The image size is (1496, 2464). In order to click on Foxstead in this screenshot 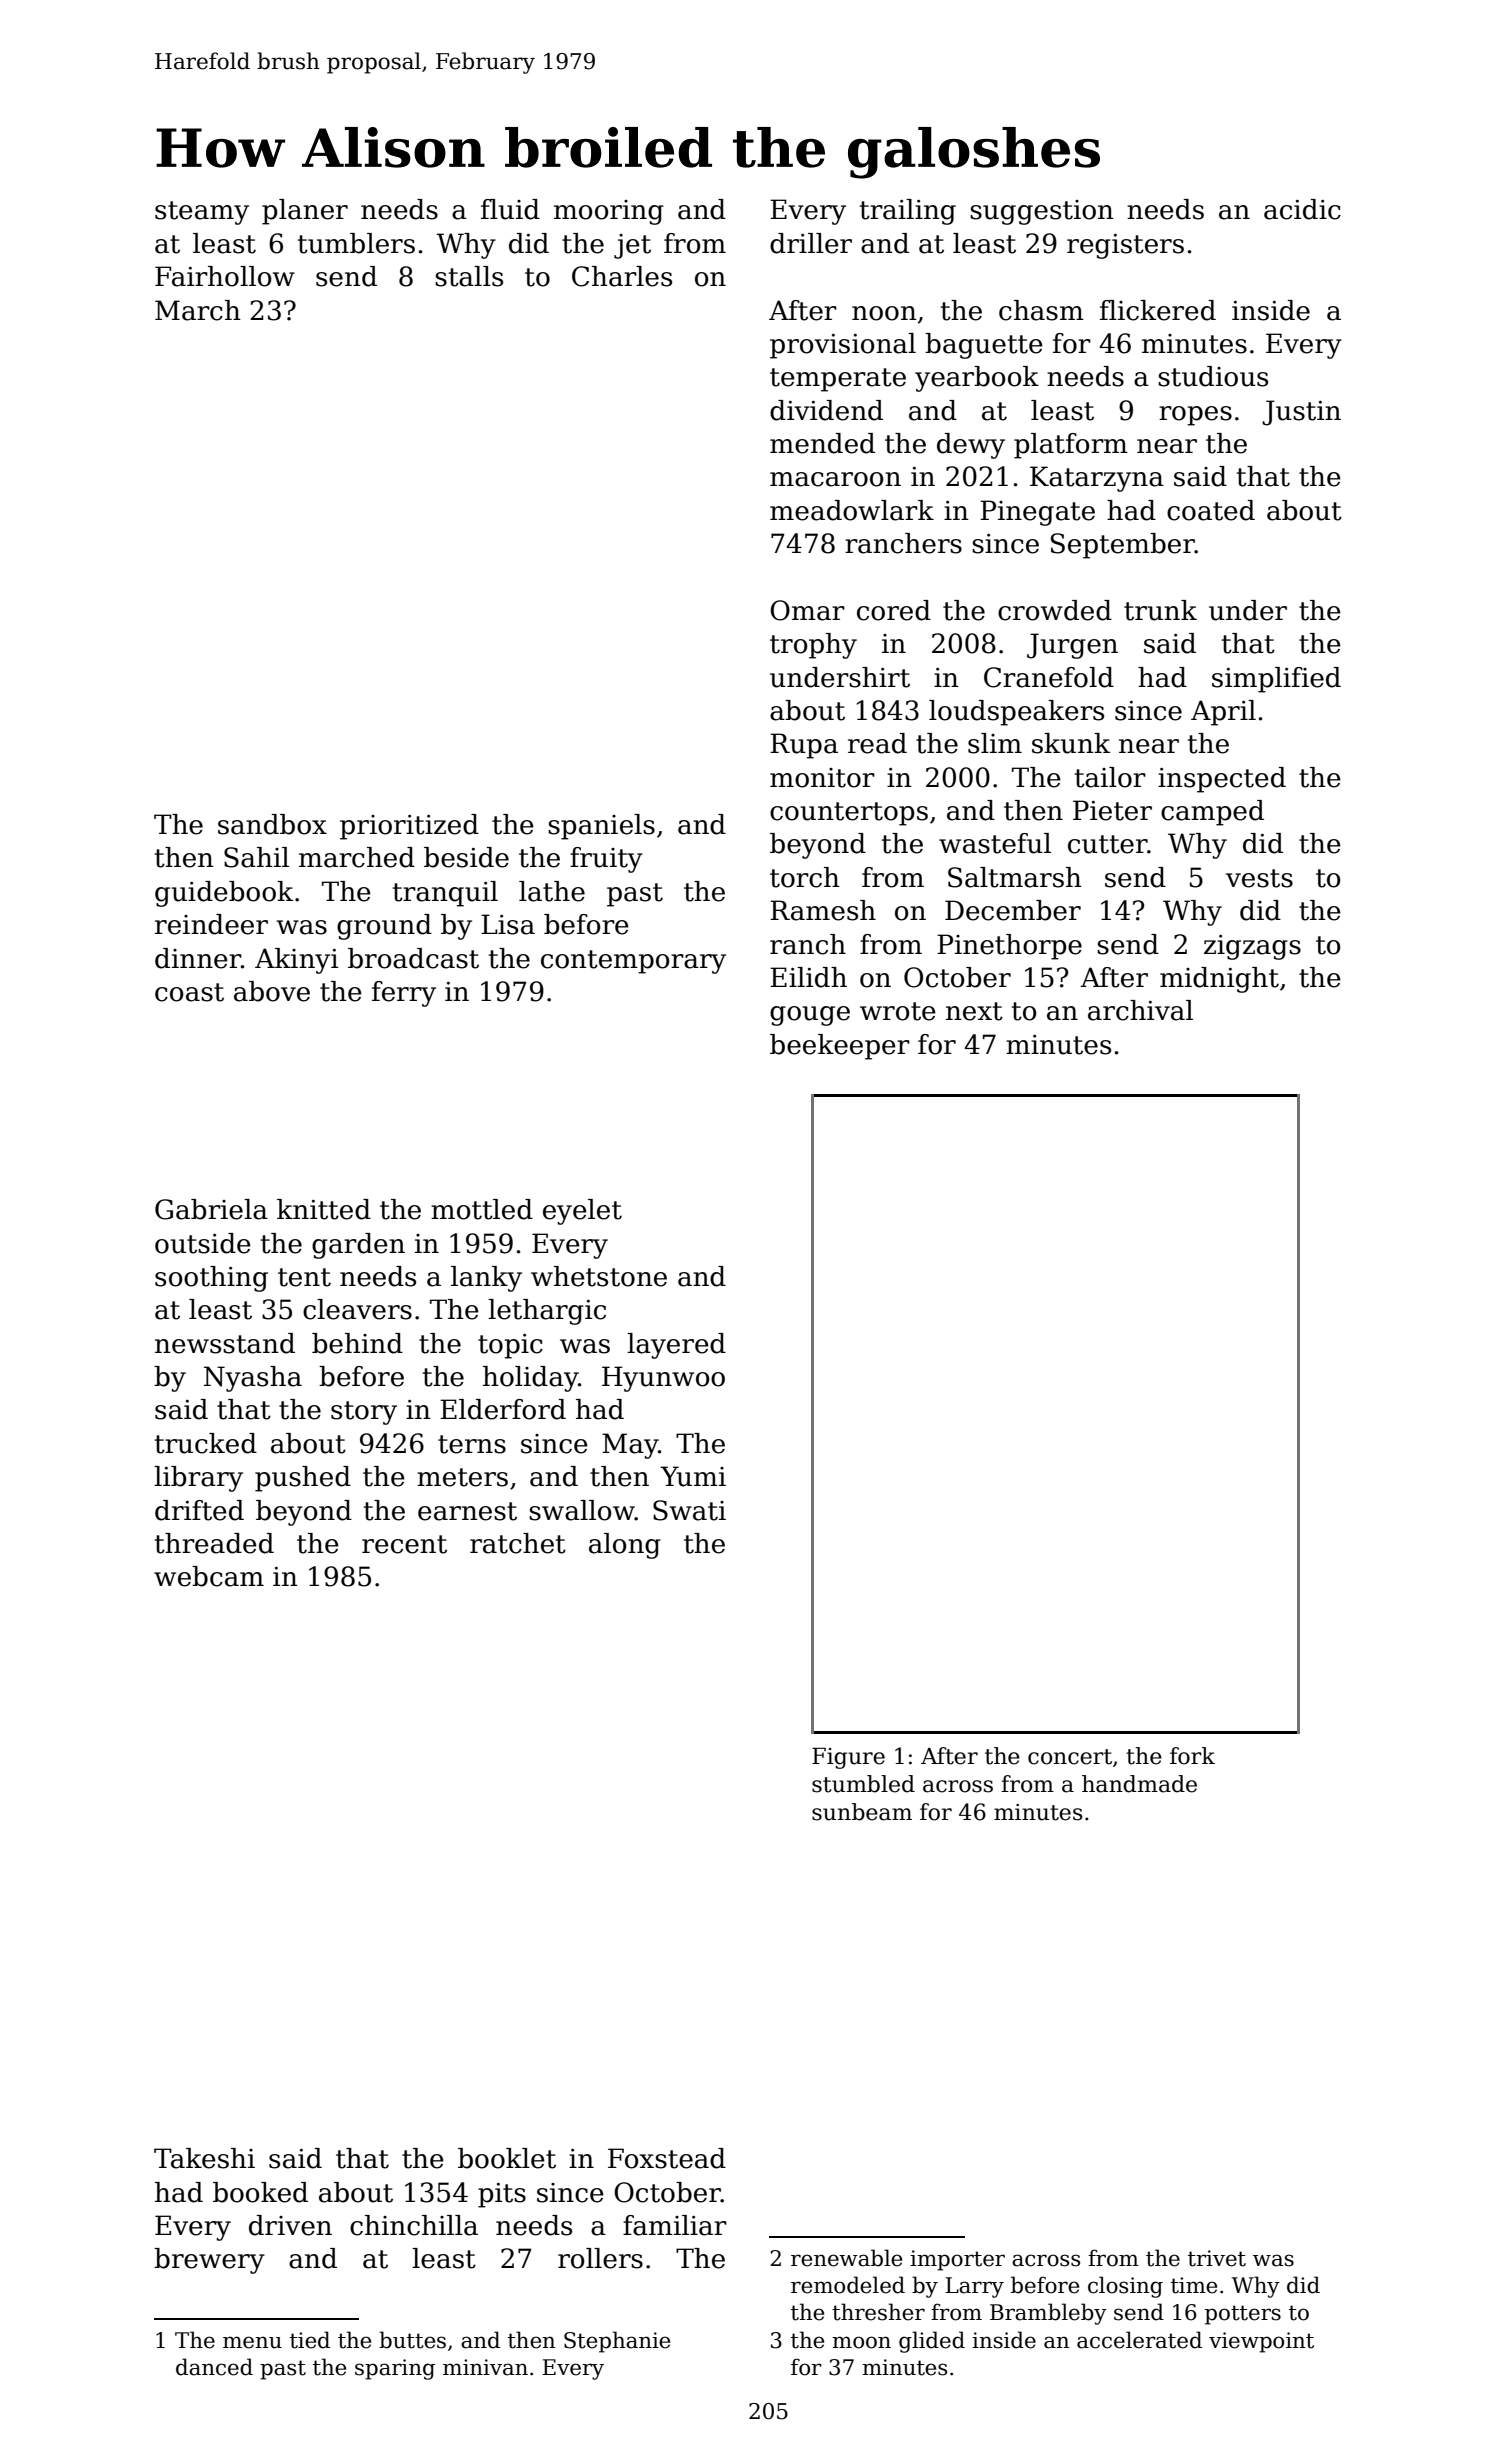, I will do `click(667, 2158)`.
